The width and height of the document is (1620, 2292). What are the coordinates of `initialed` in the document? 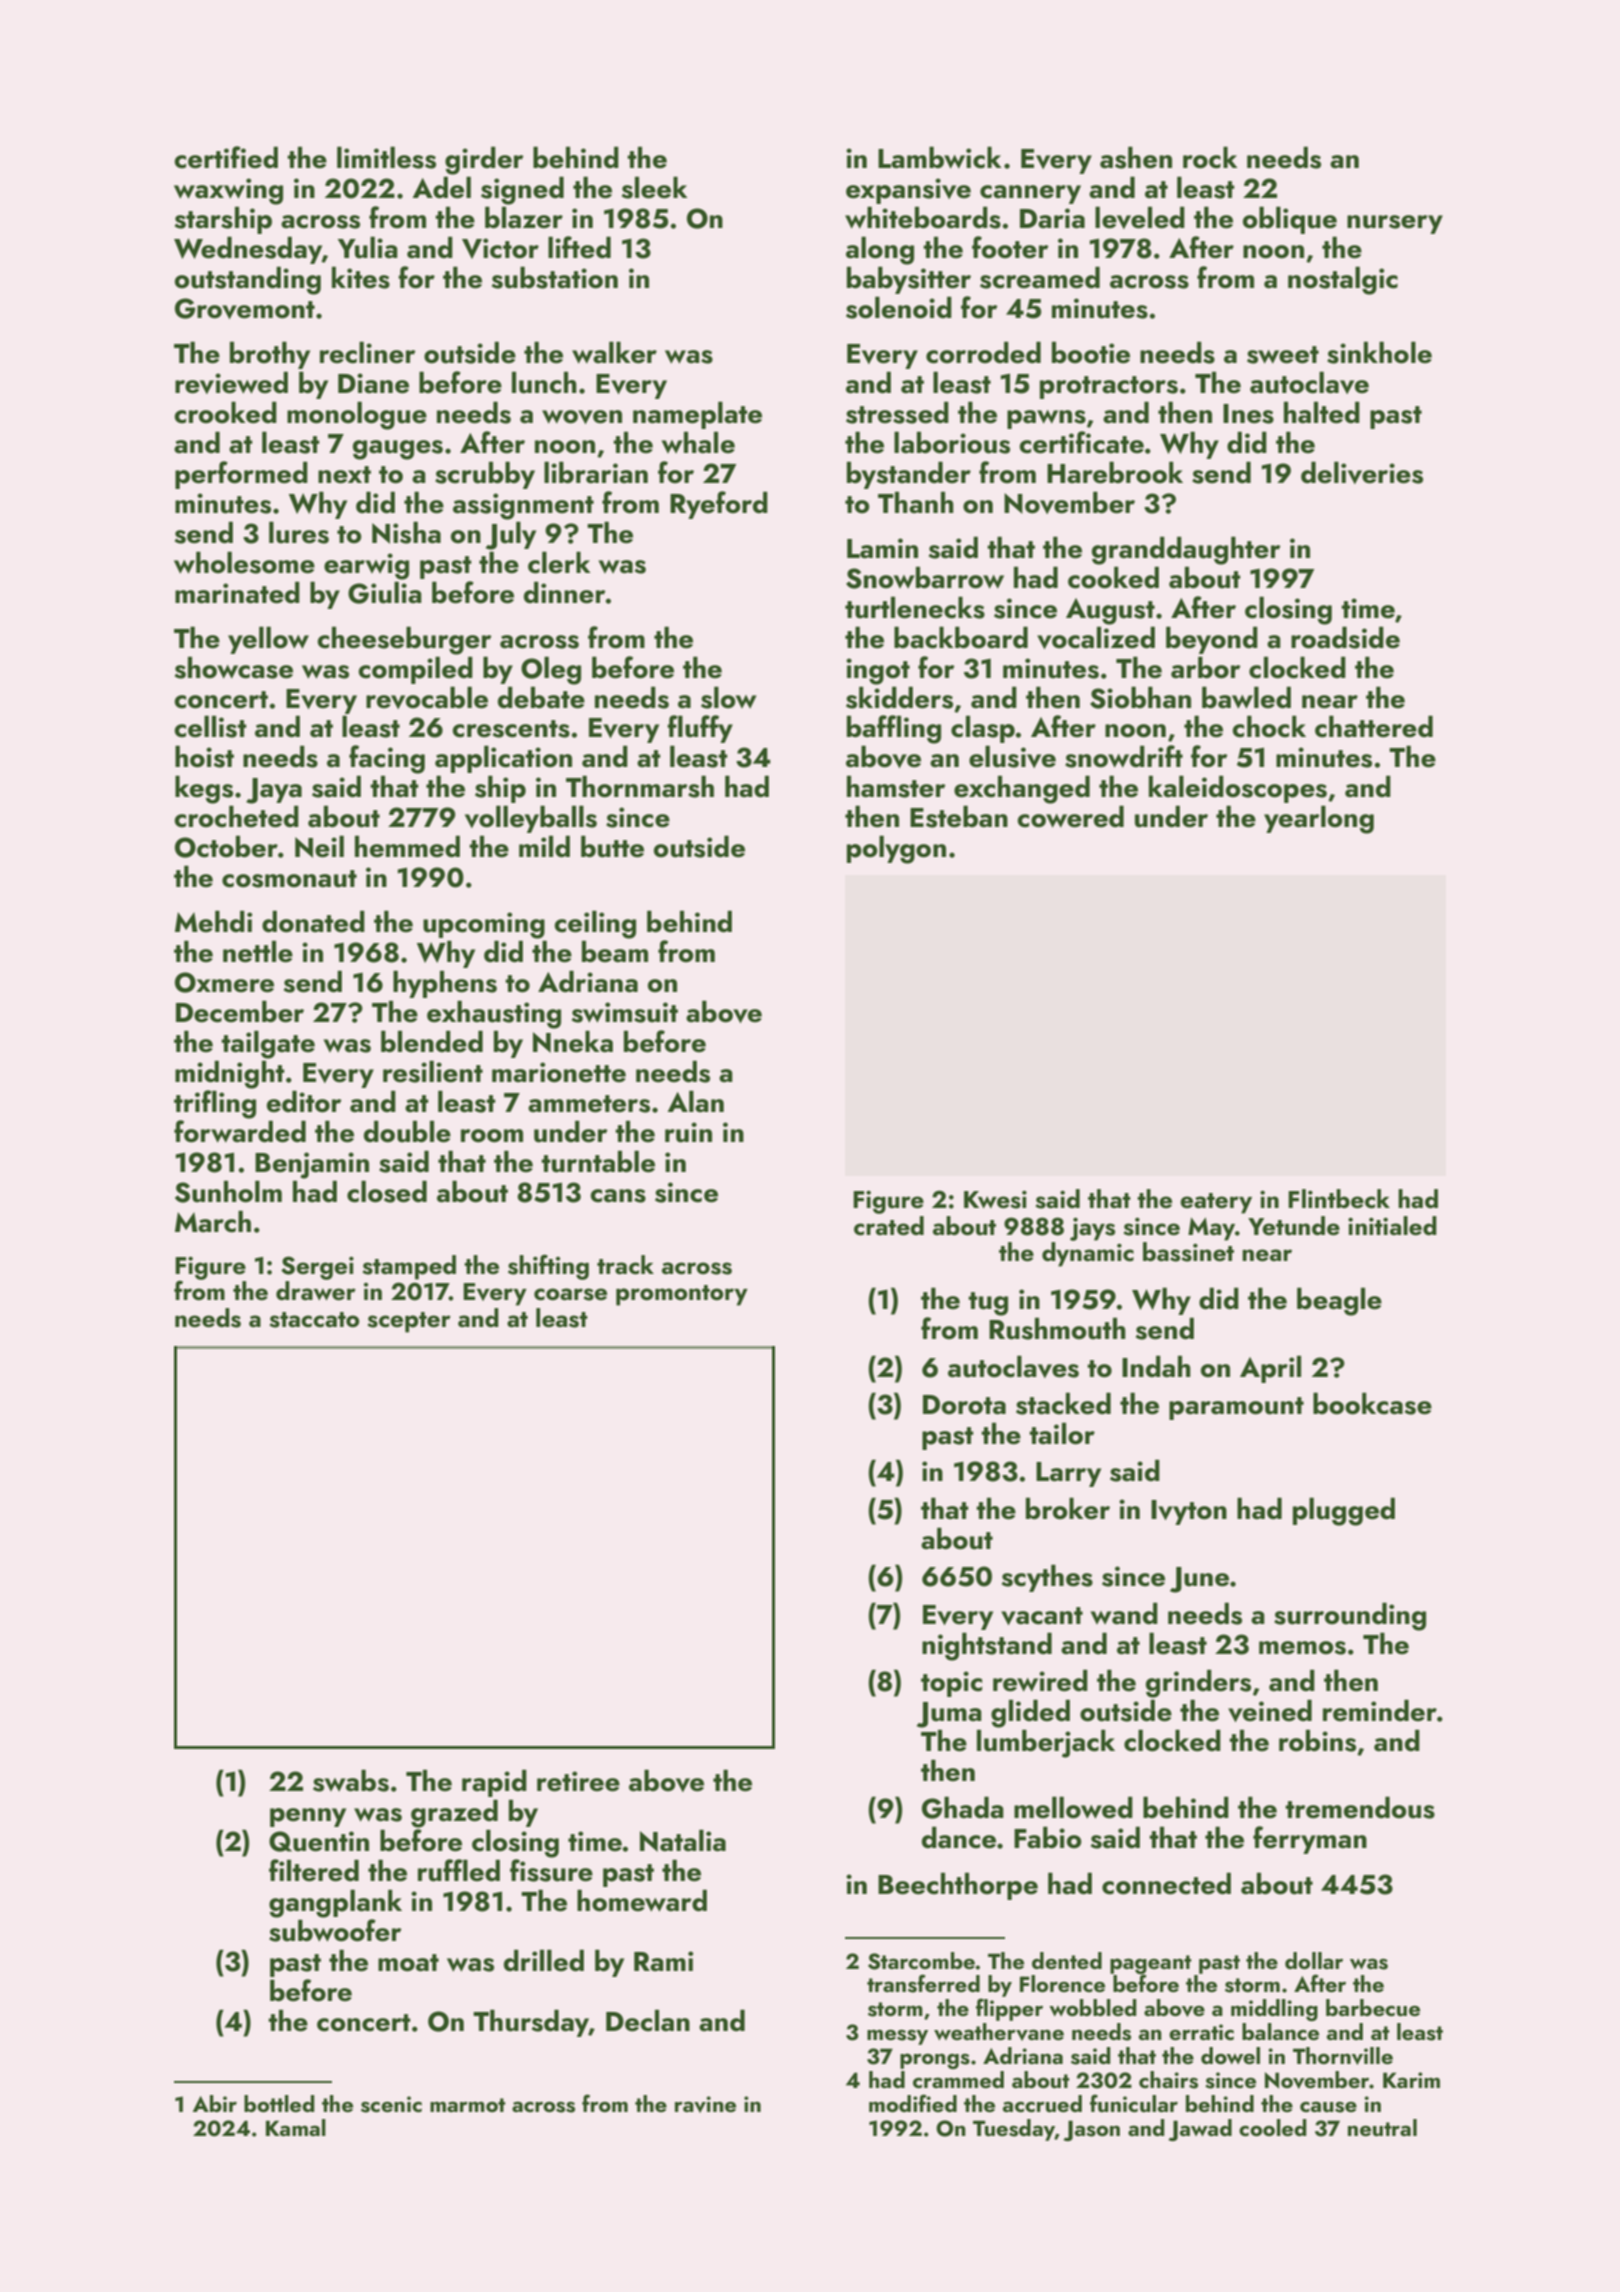 It's located at (1392, 1226).
